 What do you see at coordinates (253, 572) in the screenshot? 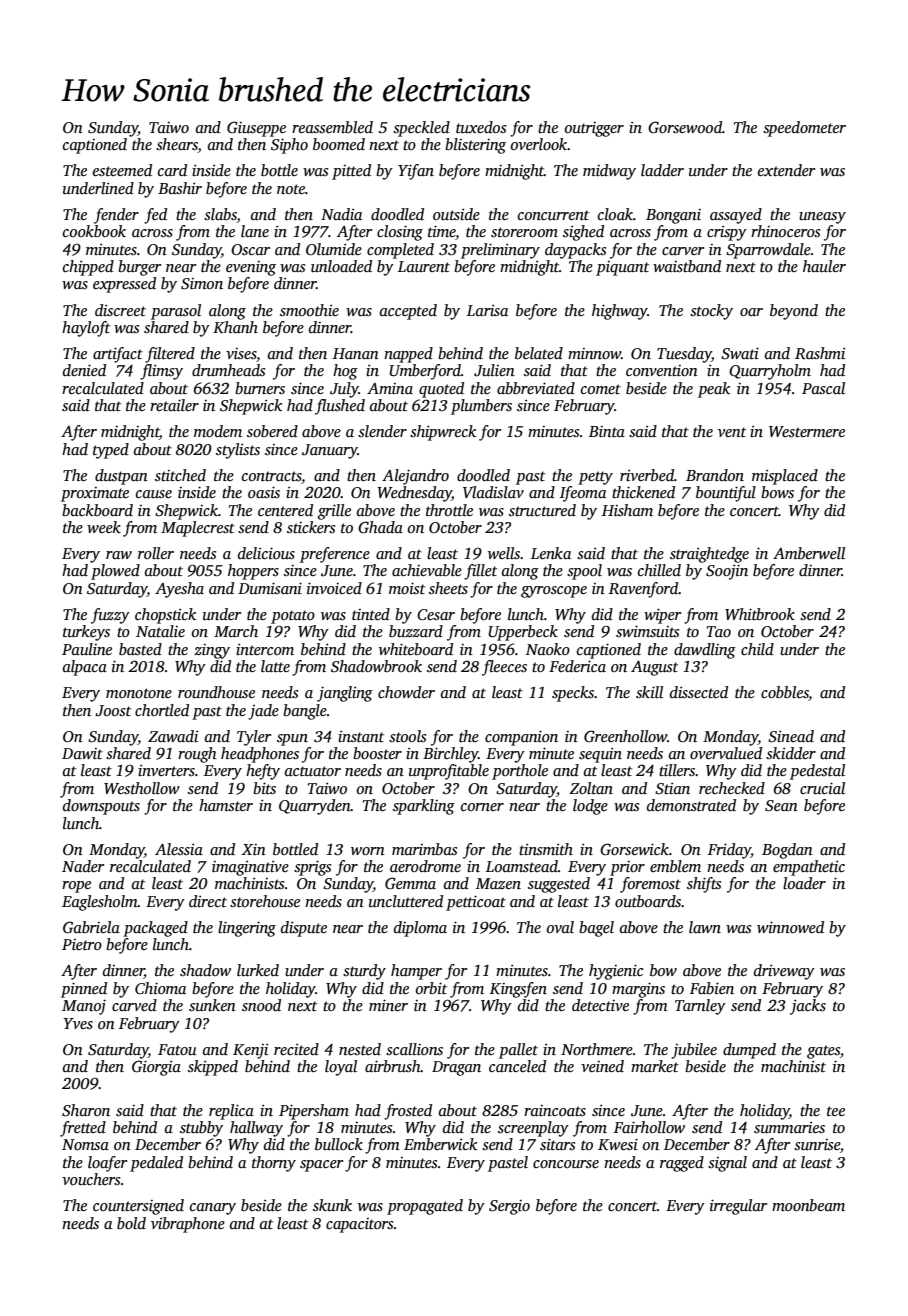
I see `hoppers` at bounding box center [253, 572].
